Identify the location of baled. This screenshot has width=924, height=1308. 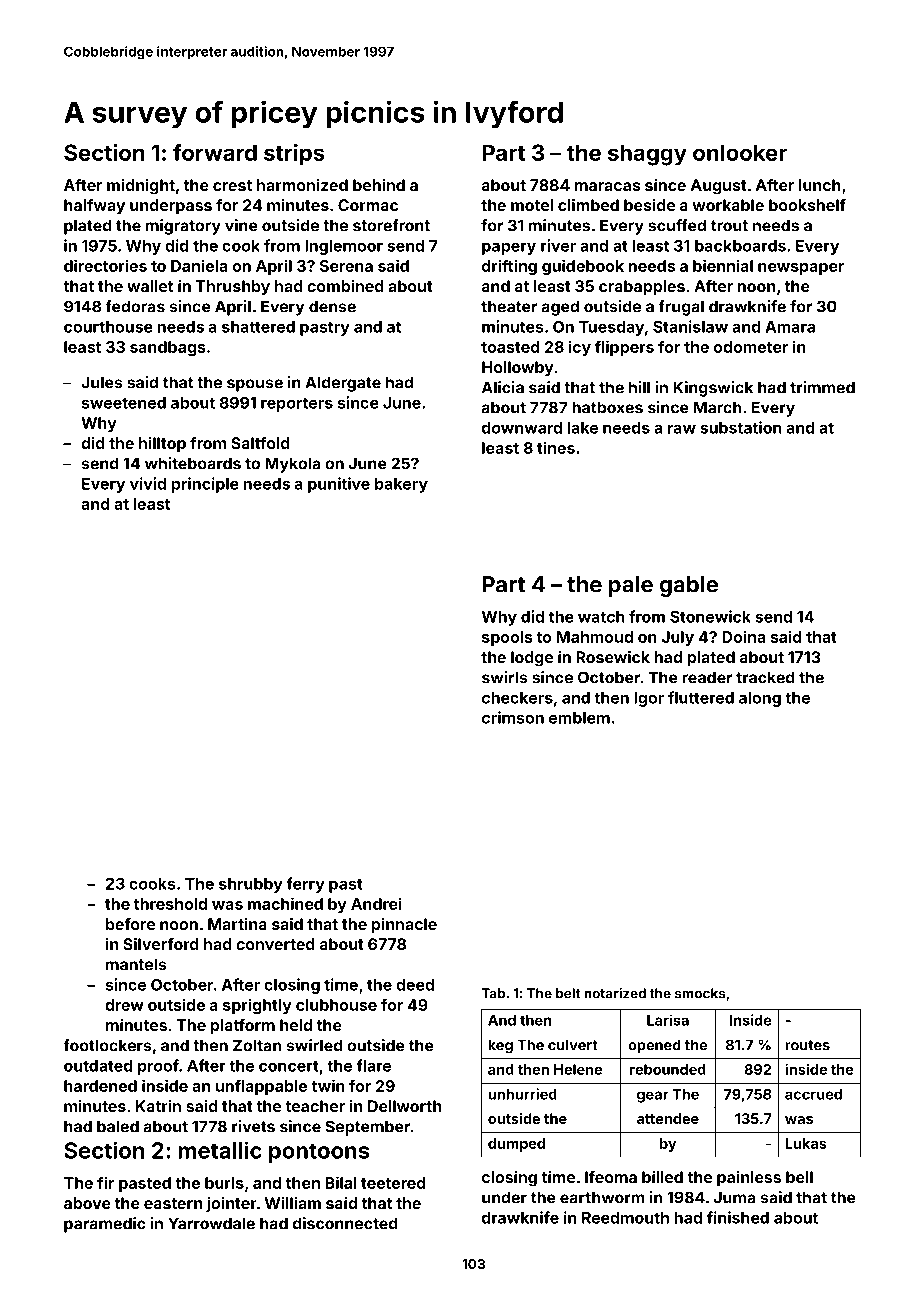
(118, 1126).
